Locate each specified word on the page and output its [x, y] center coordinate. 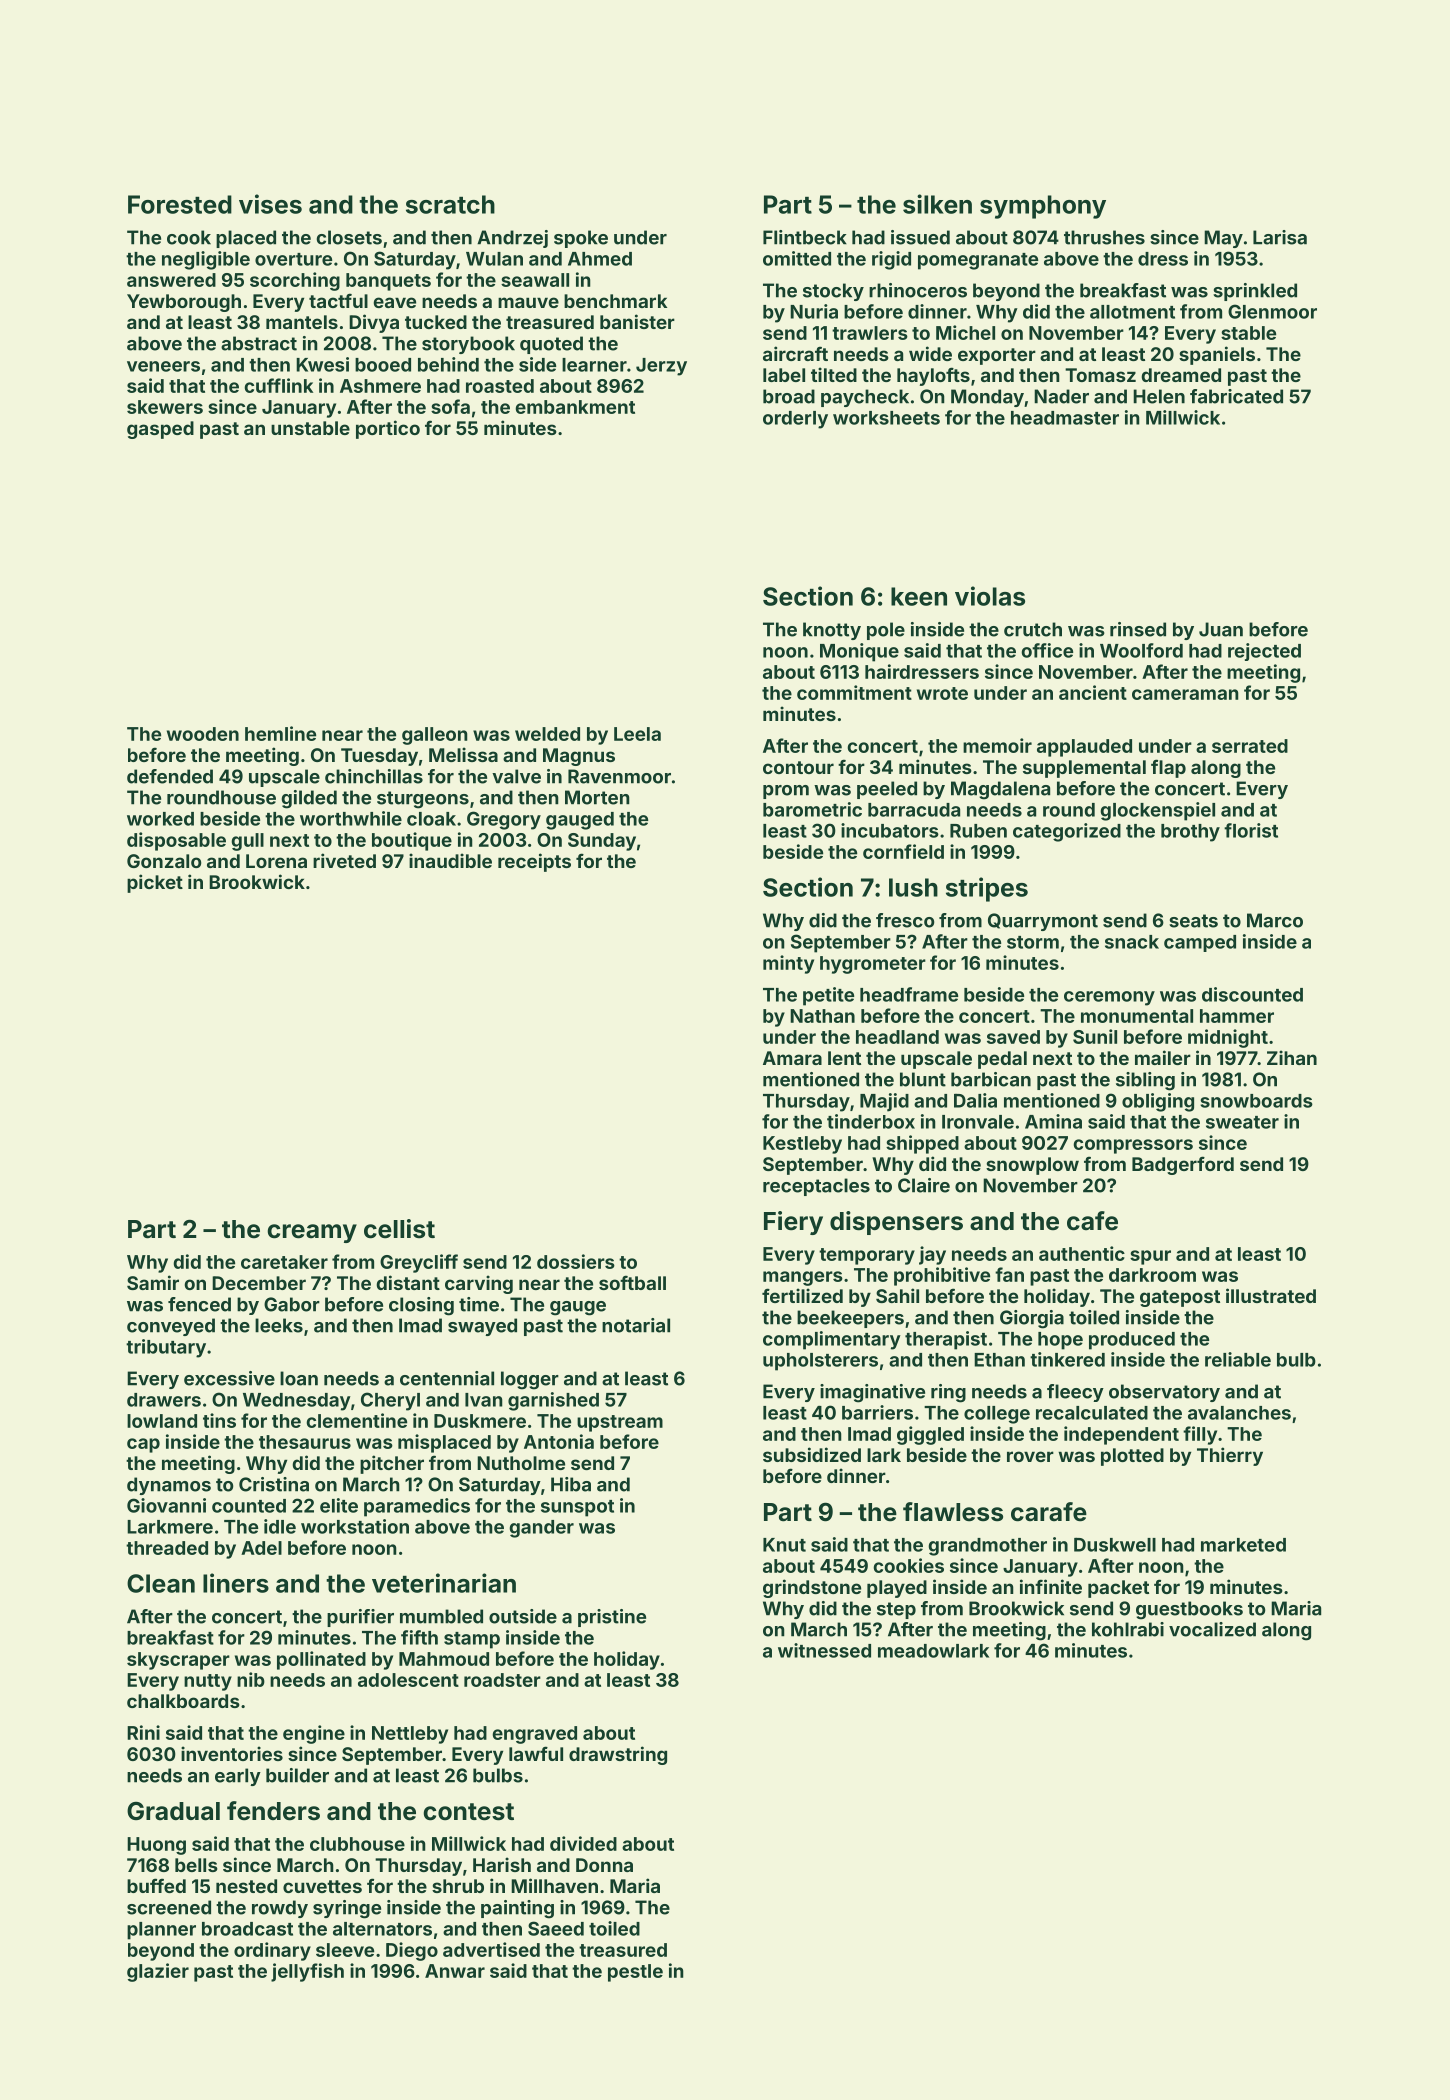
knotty [832, 631]
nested [246, 1886]
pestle [635, 1973]
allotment [1132, 312]
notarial [636, 1325]
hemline [280, 733]
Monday [987, 398]
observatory [1164, 1393]
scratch [450, 204]
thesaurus [305, 1442]
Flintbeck [805, 237]
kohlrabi [1128, 1629]
